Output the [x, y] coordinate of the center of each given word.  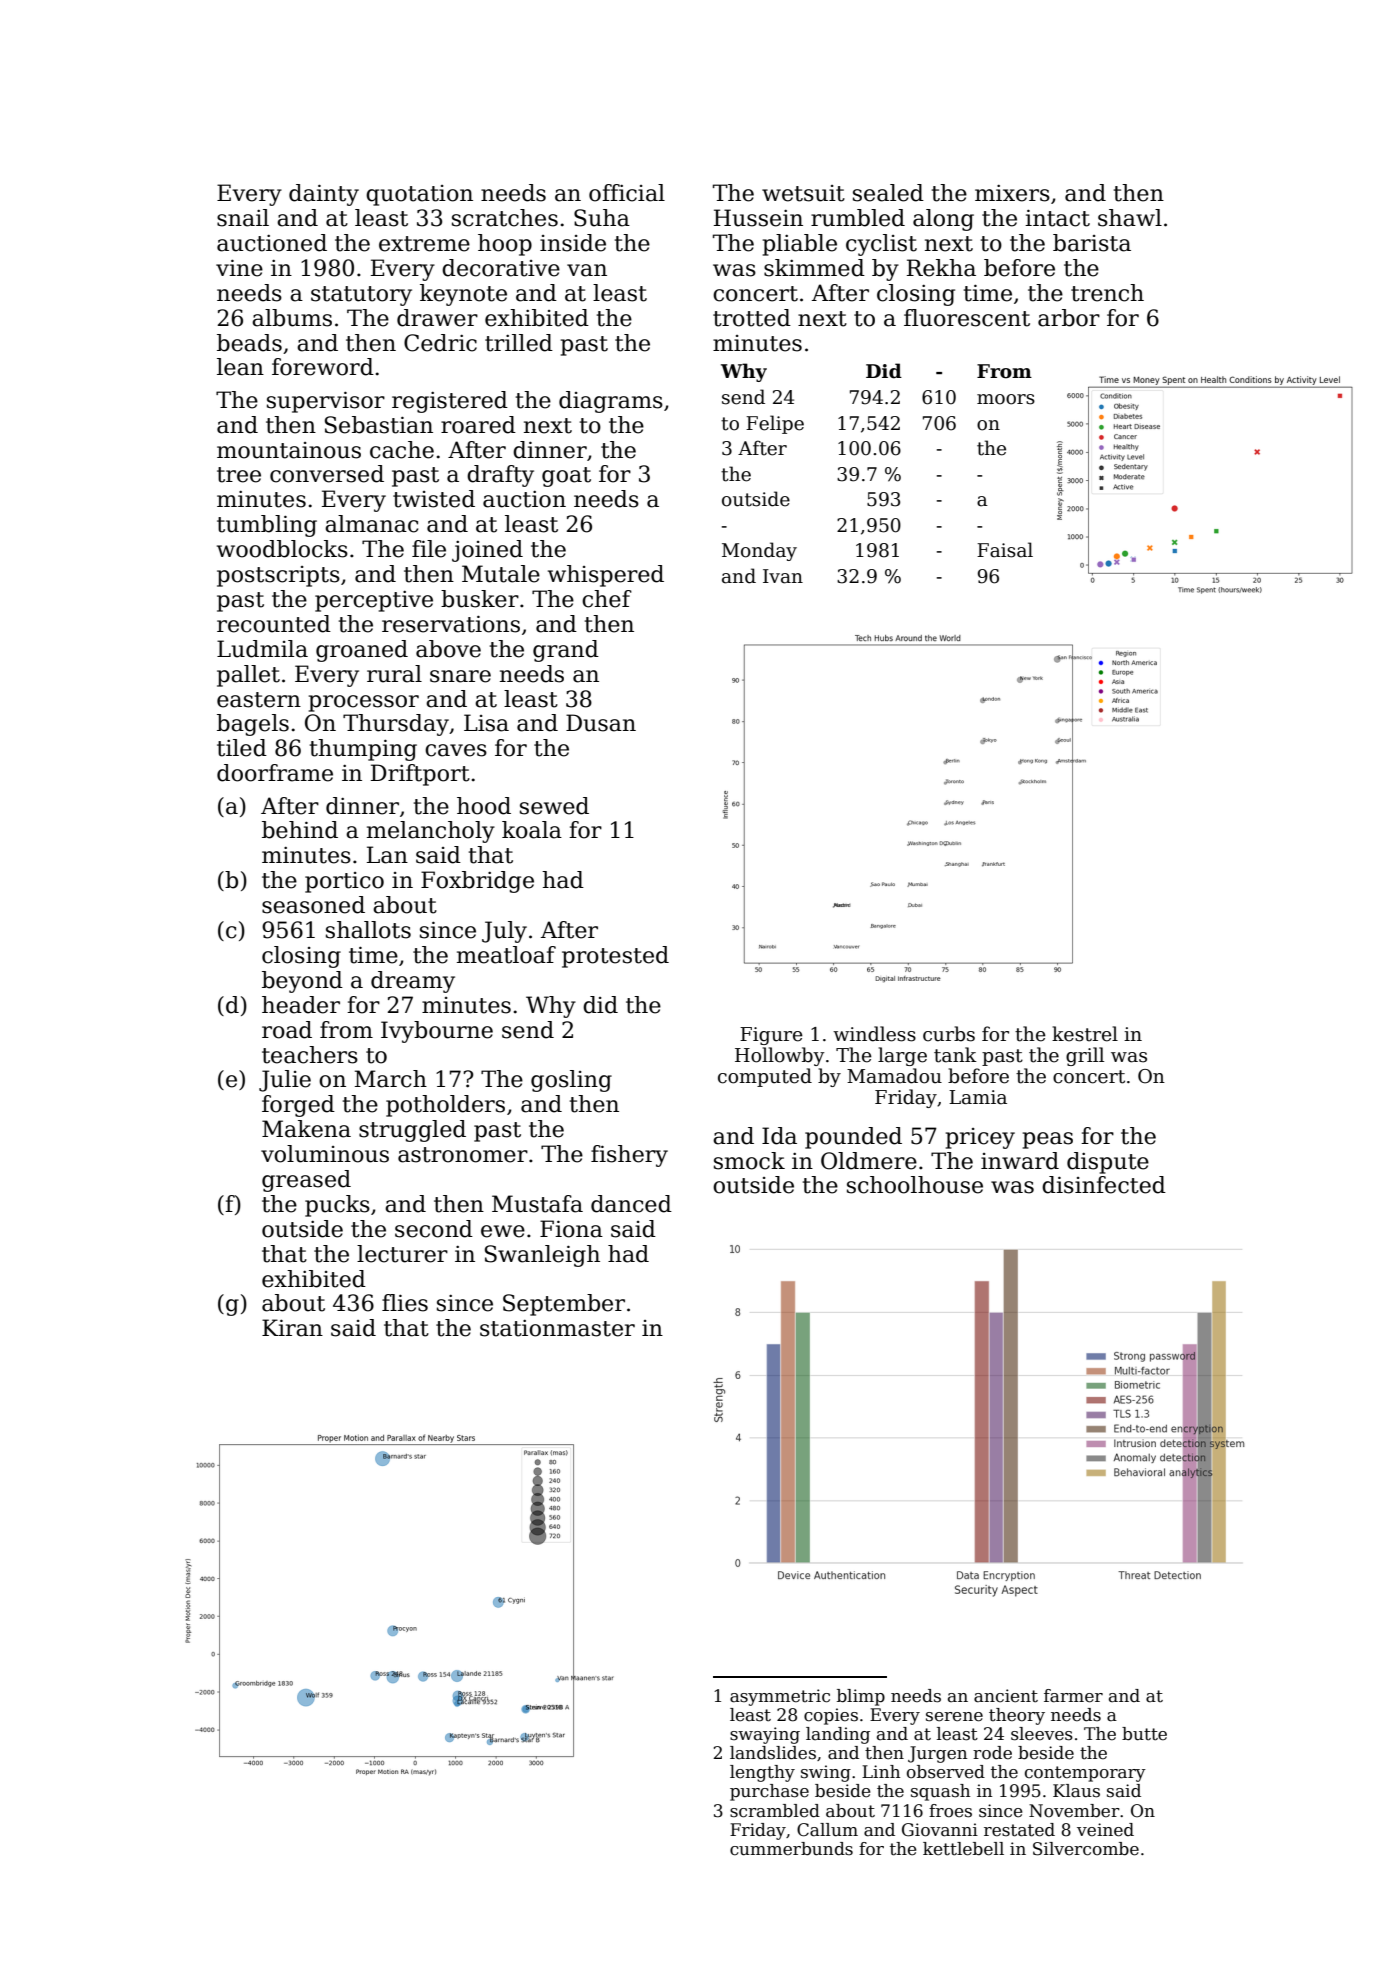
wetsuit [803, 193]
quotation [419, 195]
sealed [888, 193]
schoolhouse [915, 1185]
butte [1144, 1734]
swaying [765, 1735]
